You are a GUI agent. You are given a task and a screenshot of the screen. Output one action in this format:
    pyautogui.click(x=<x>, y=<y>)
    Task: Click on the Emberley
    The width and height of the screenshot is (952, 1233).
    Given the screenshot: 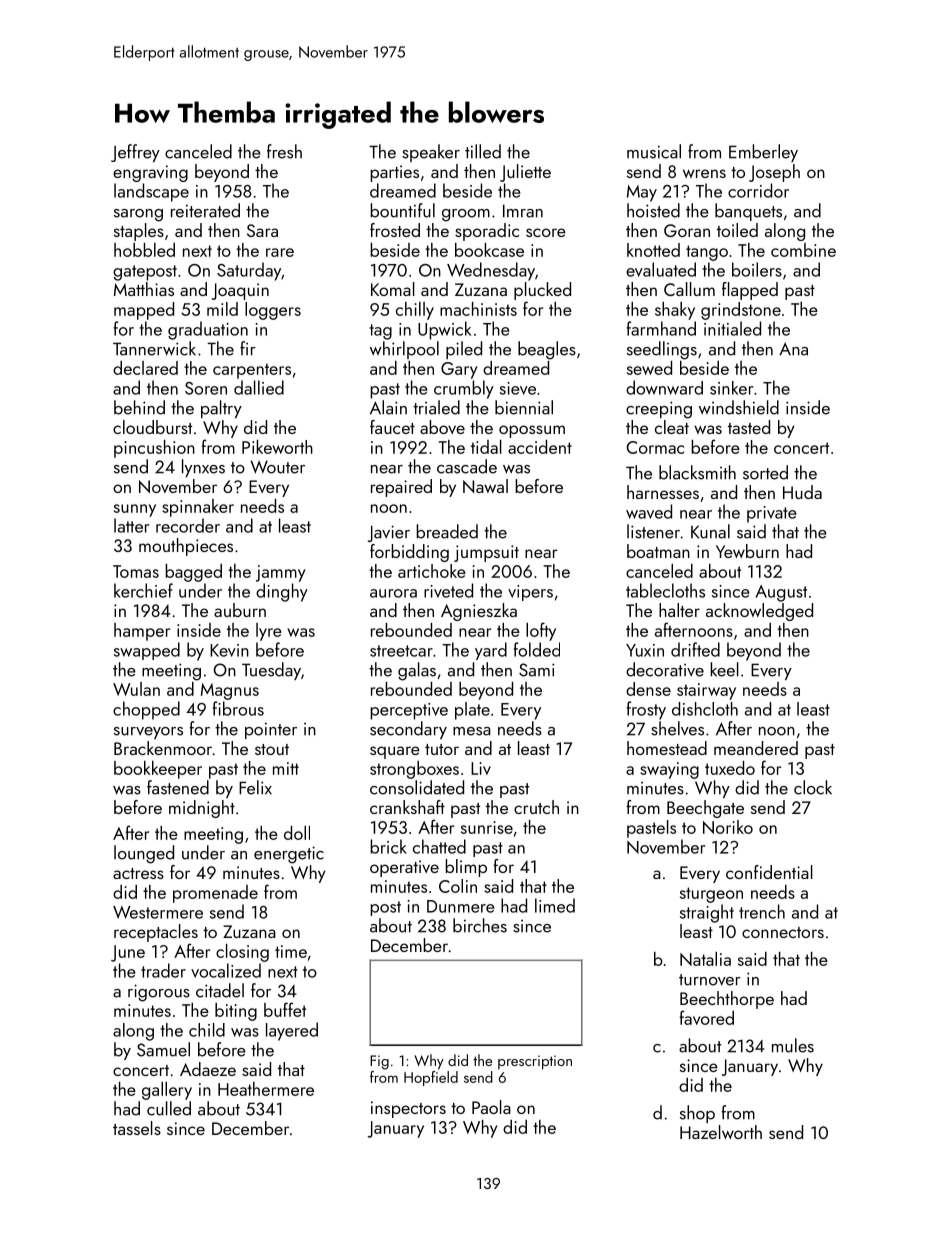 What is the action you would take?
    pyautogui.click(x=763, y=153)
